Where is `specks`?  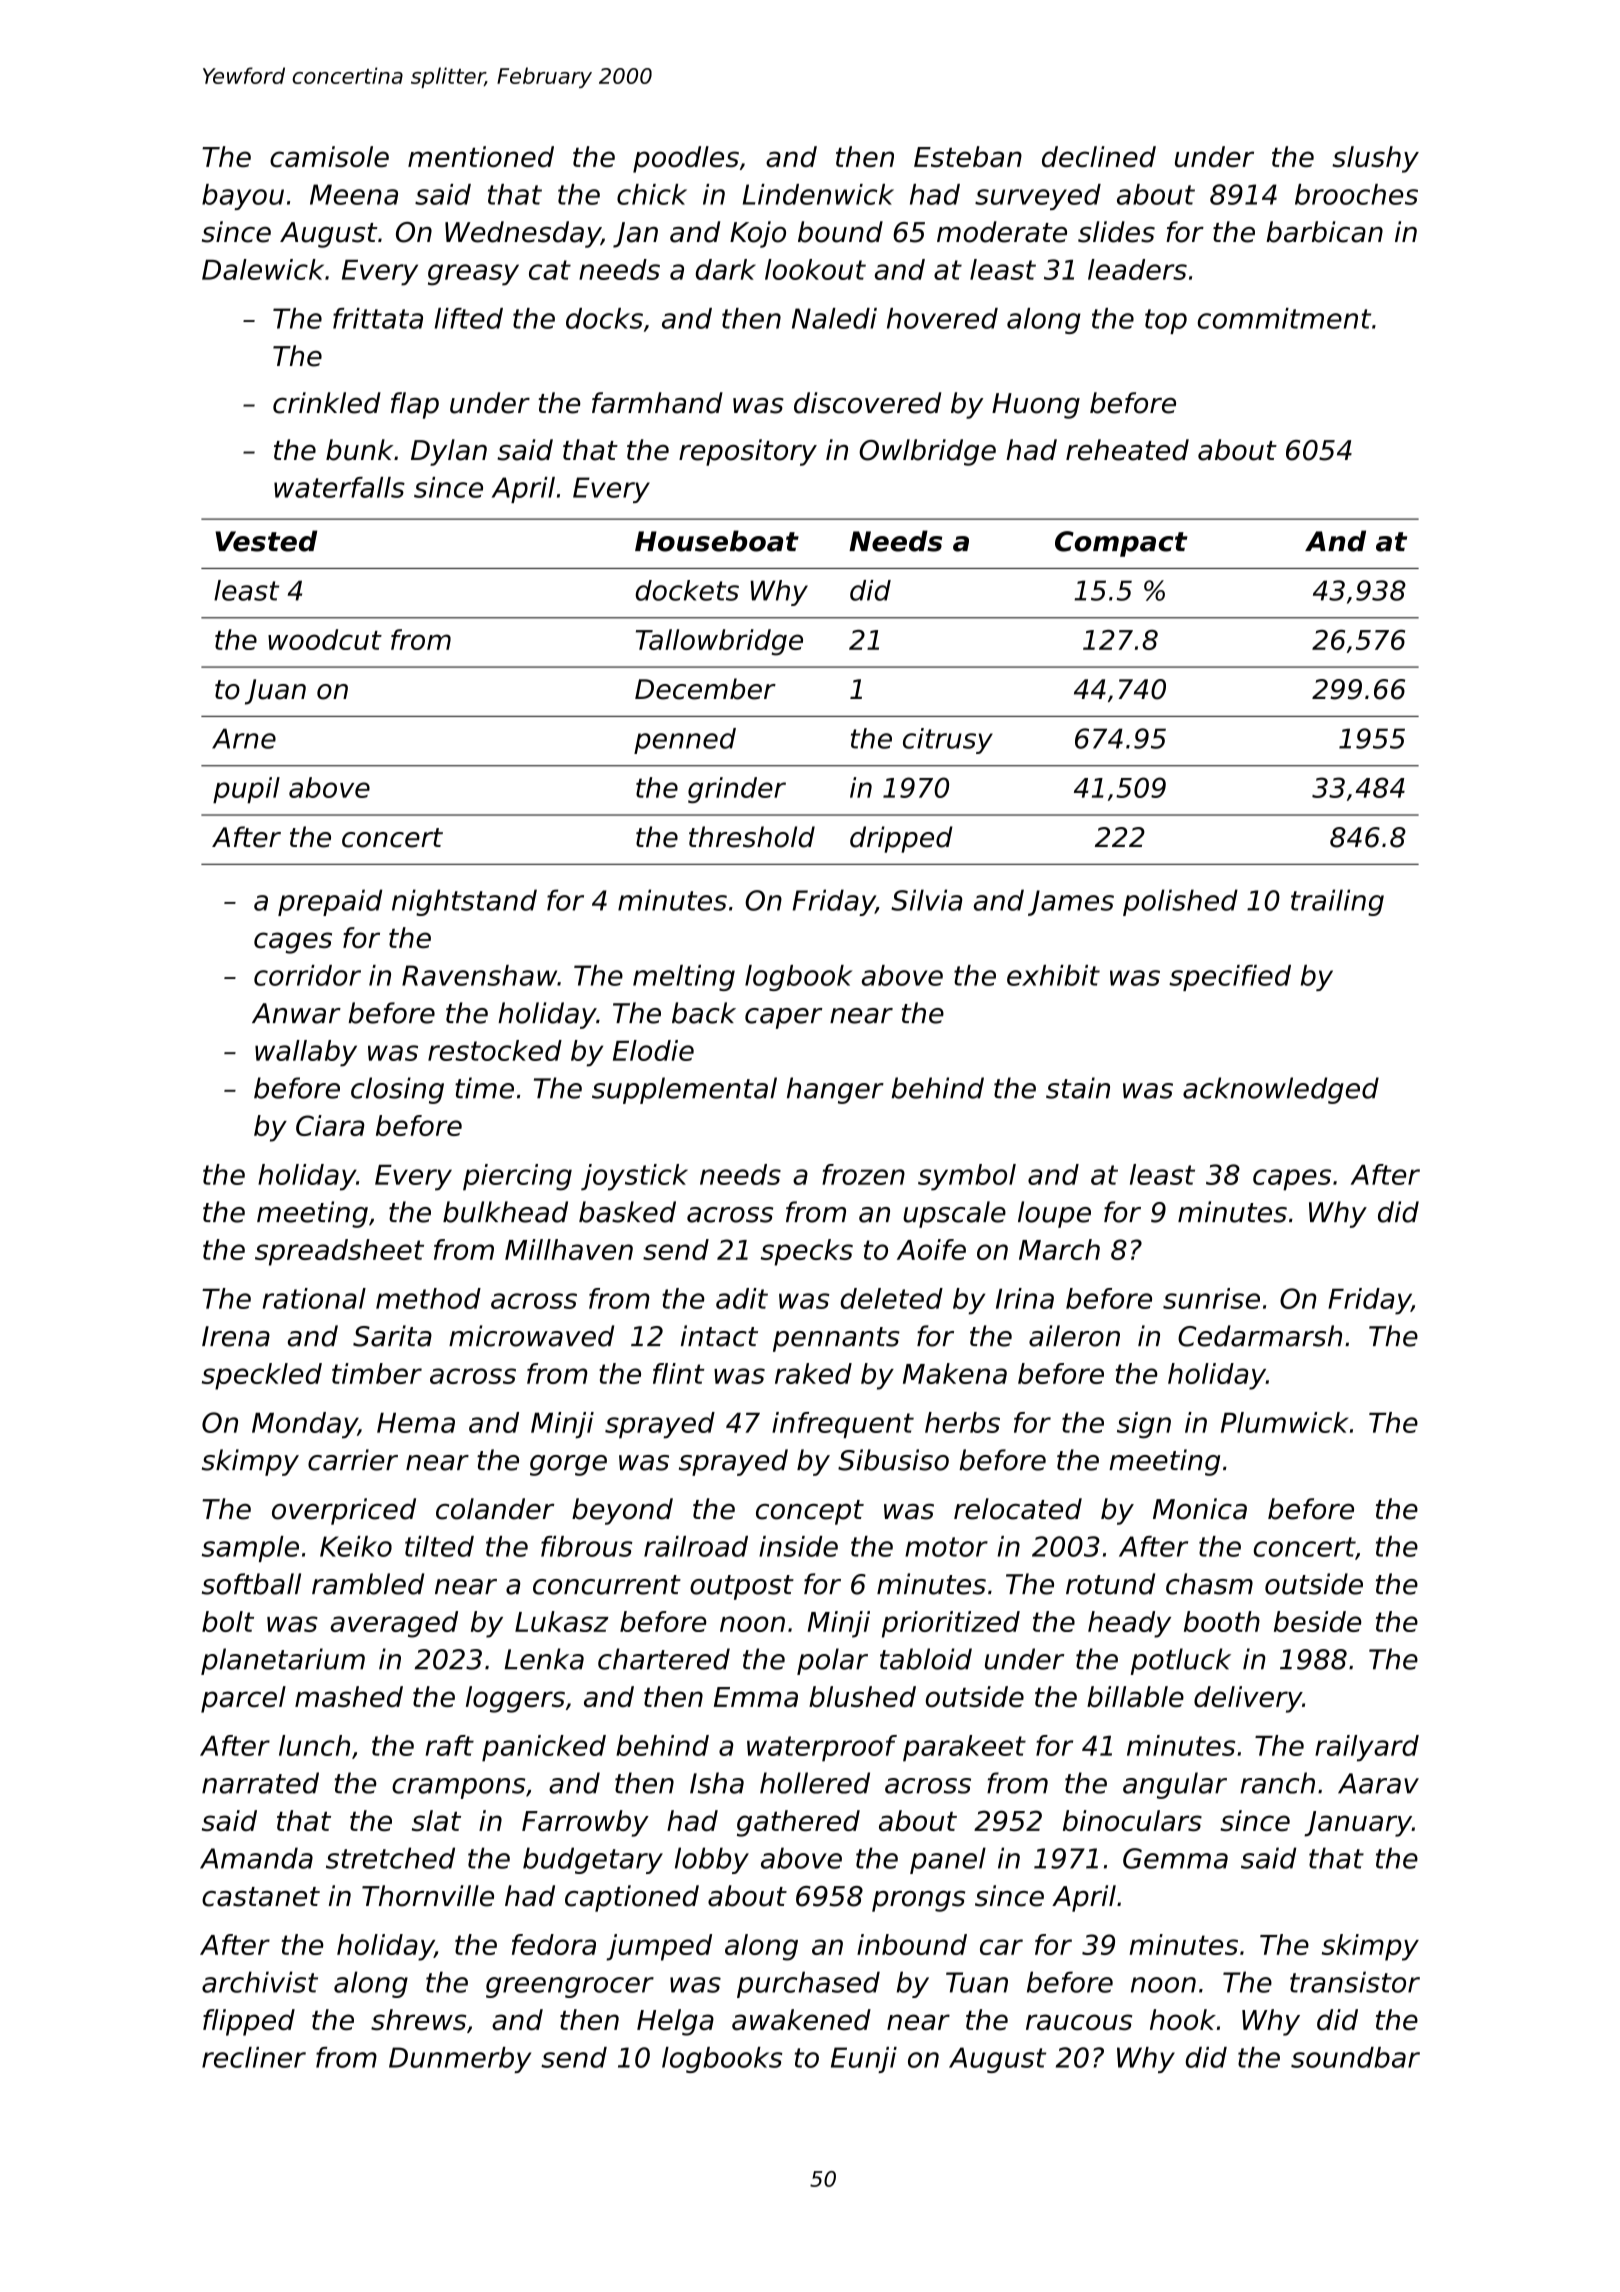 specks is located at coordinates (807, 1252).
